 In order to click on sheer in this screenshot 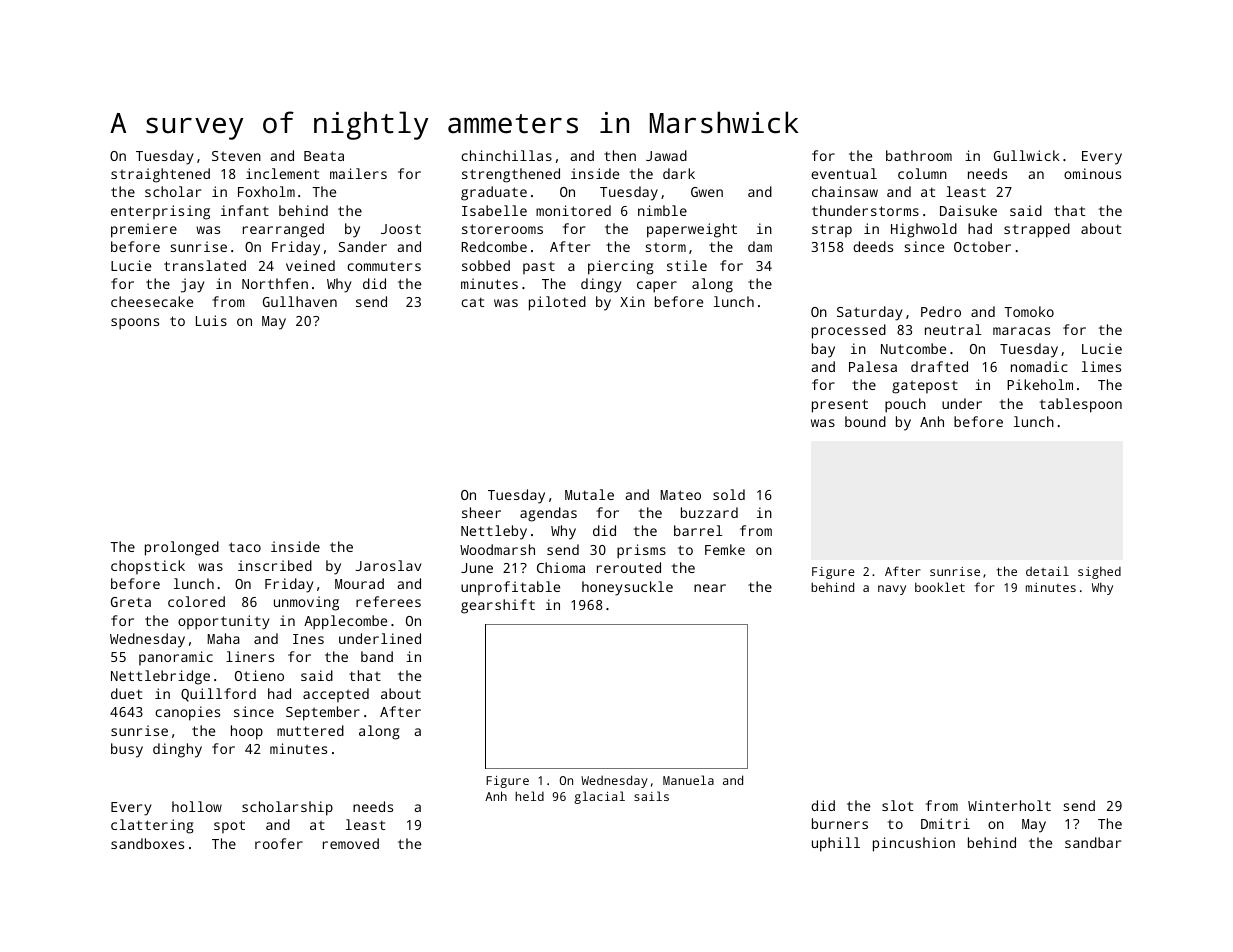, I will do `click(481, 512)`.
